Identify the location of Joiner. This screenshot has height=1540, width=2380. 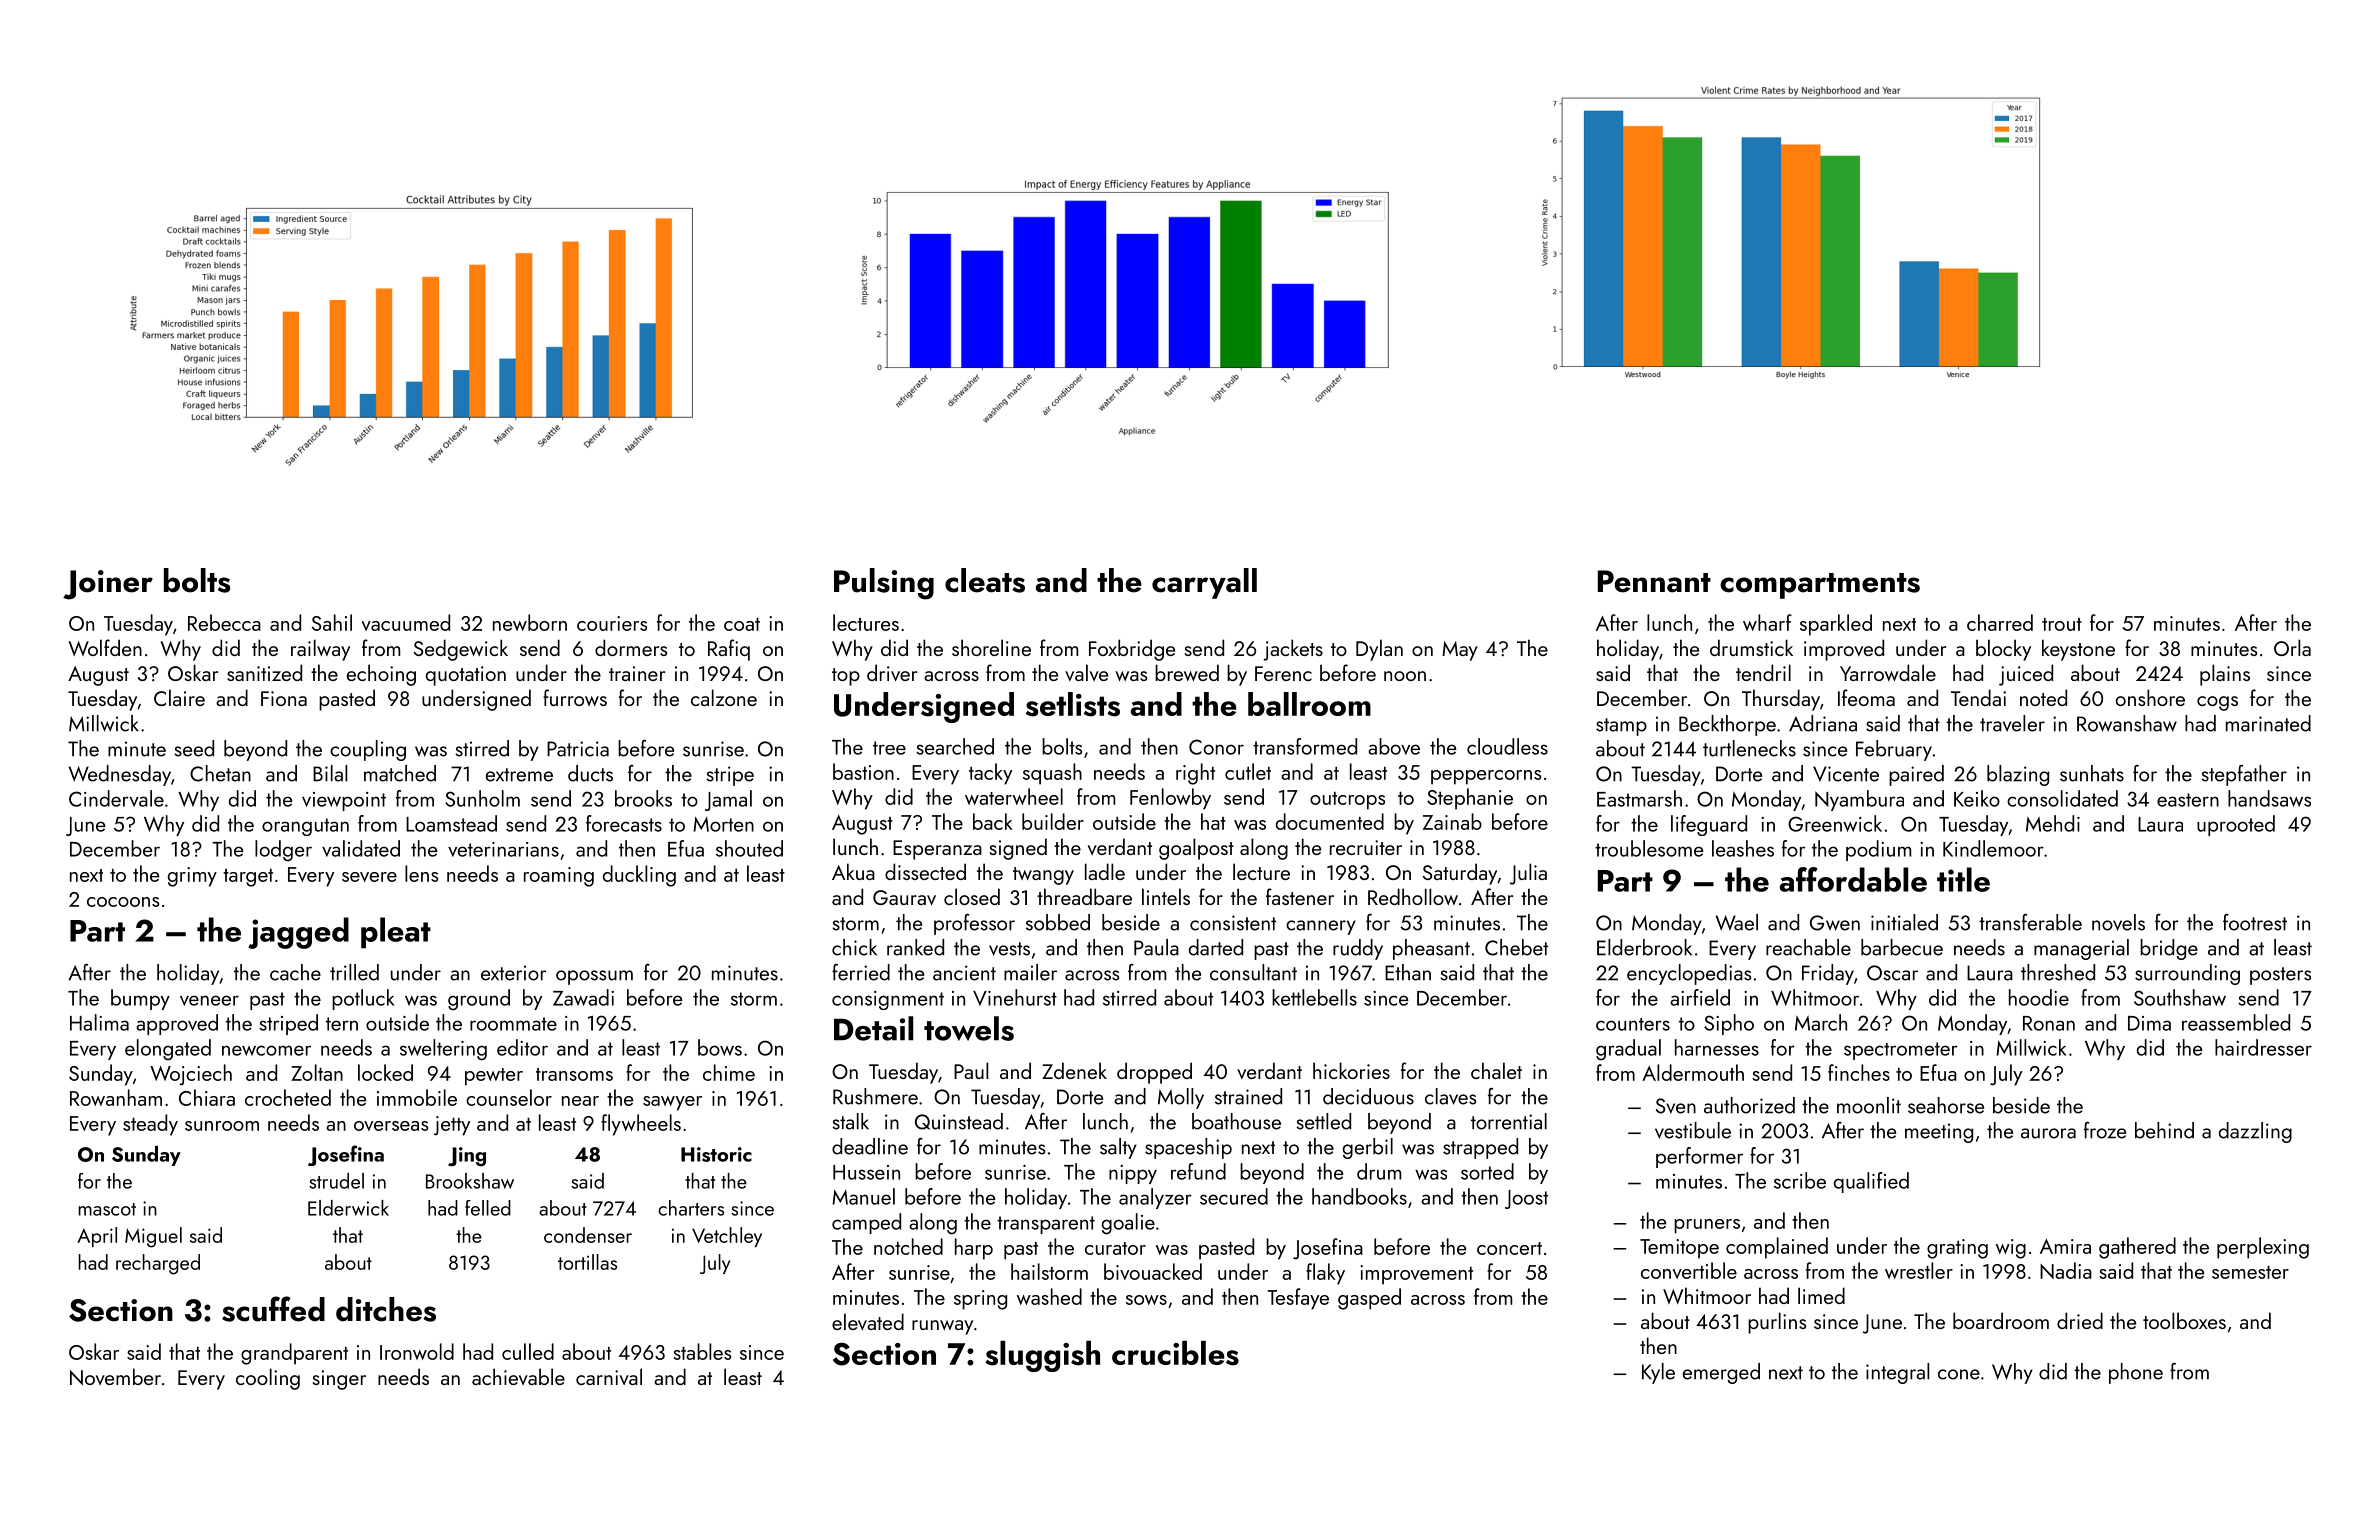
(108, 585).
